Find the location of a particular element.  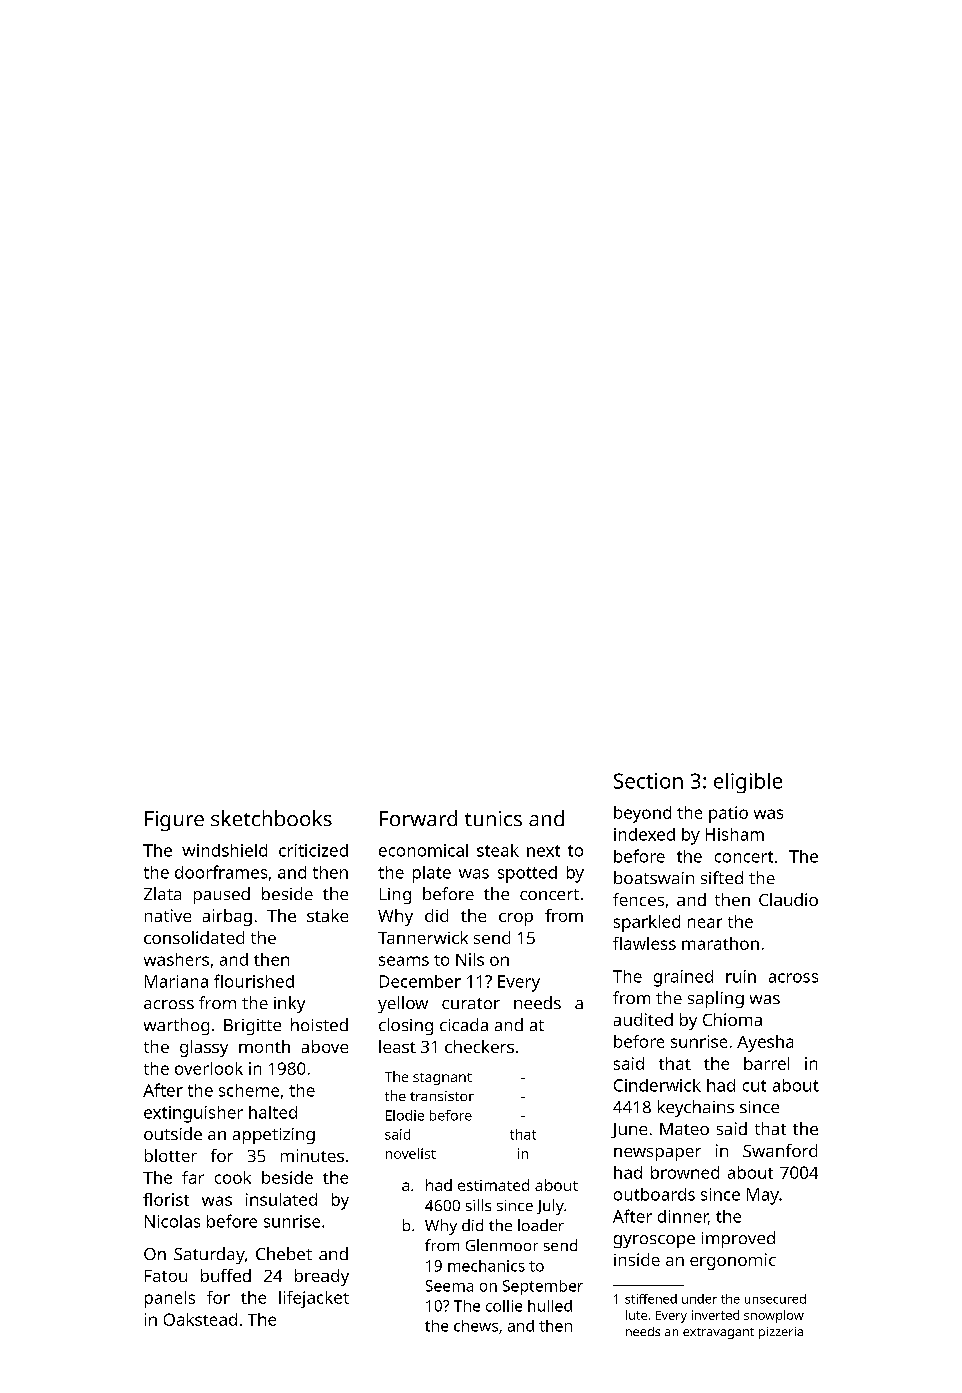

keychains is located at coordinates (696, 1108).
